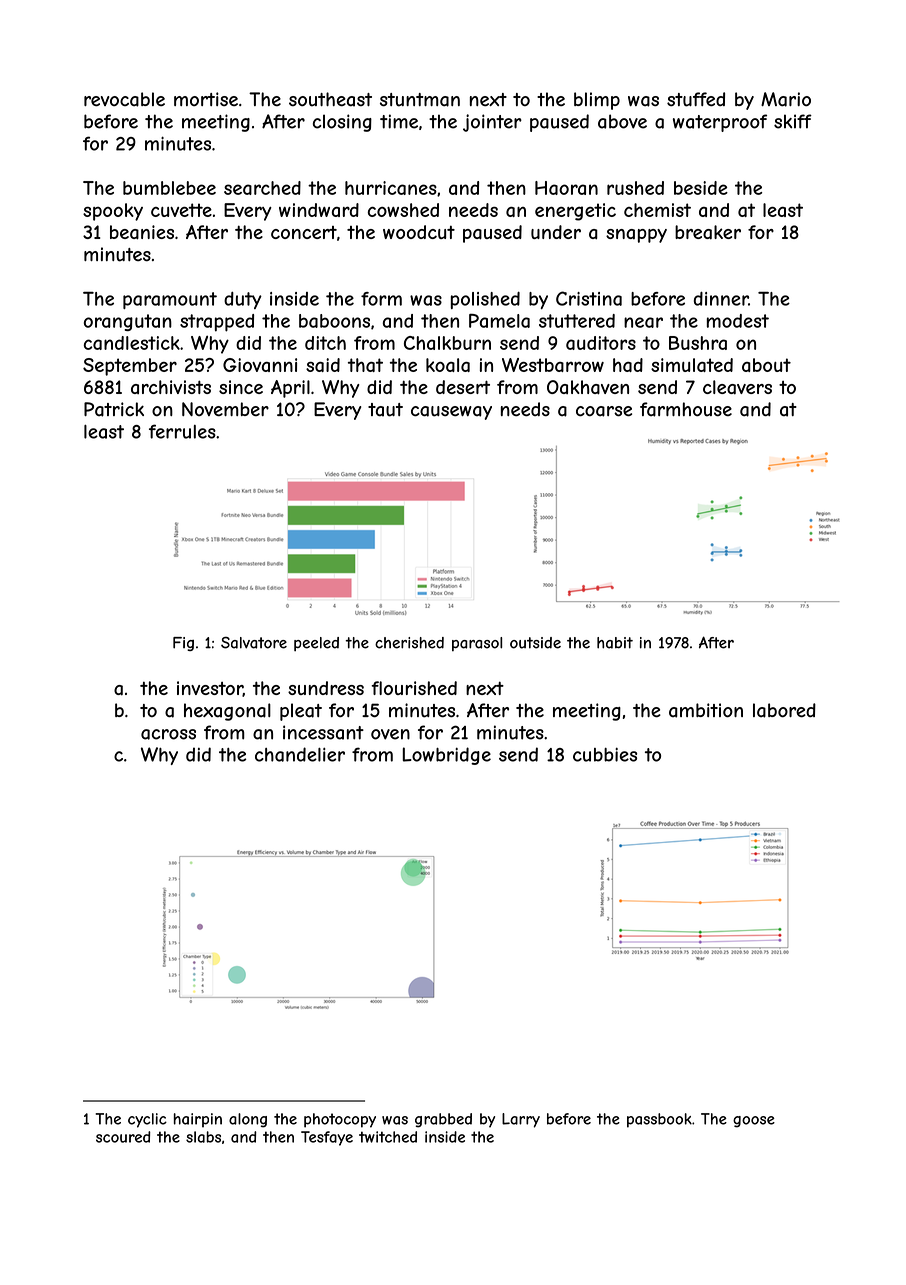 This image has height=1285, width=906. I want to click on labored, so click(784, 710).
